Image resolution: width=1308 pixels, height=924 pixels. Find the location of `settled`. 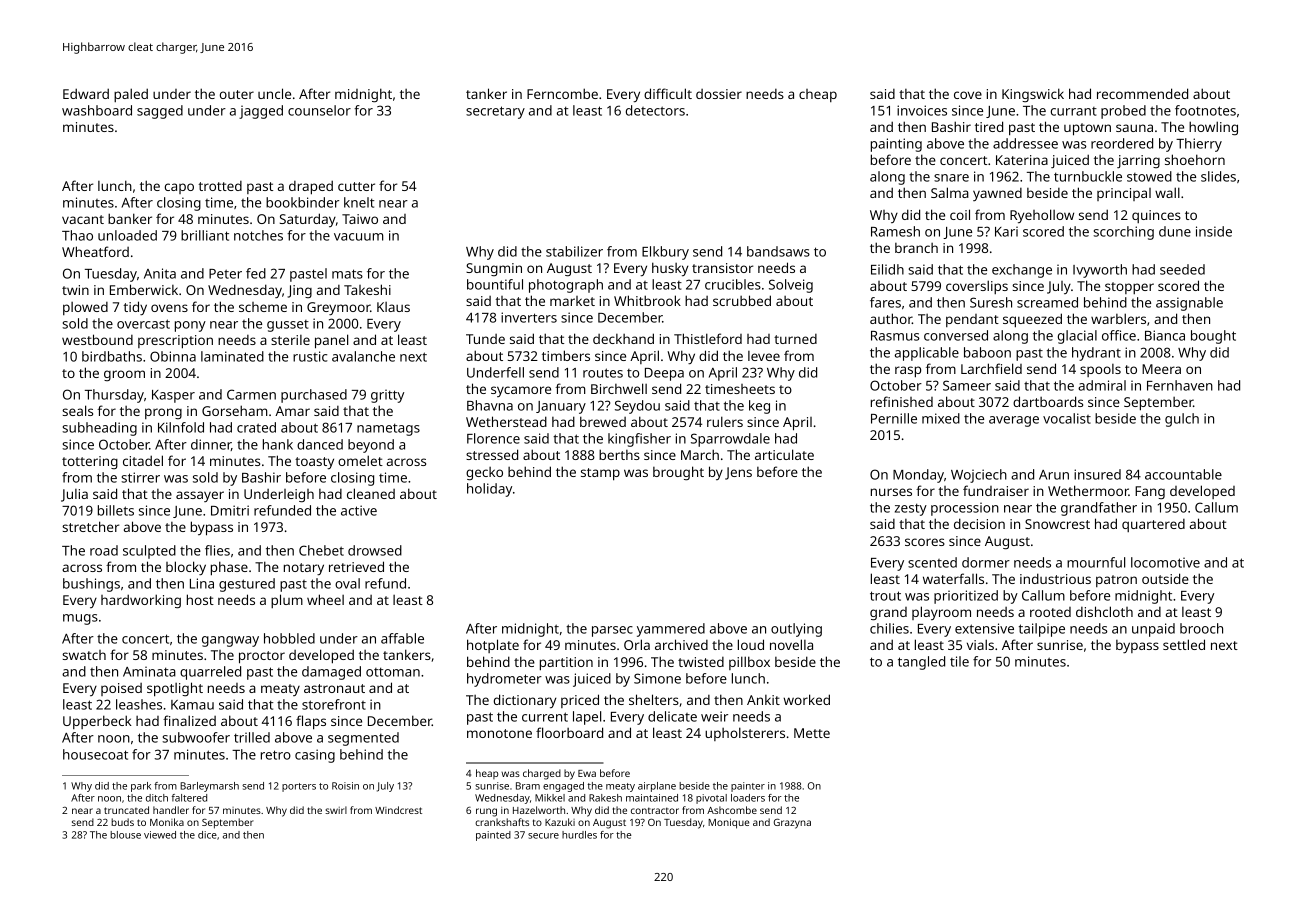

settled is located at coordinates (1184, 644).
